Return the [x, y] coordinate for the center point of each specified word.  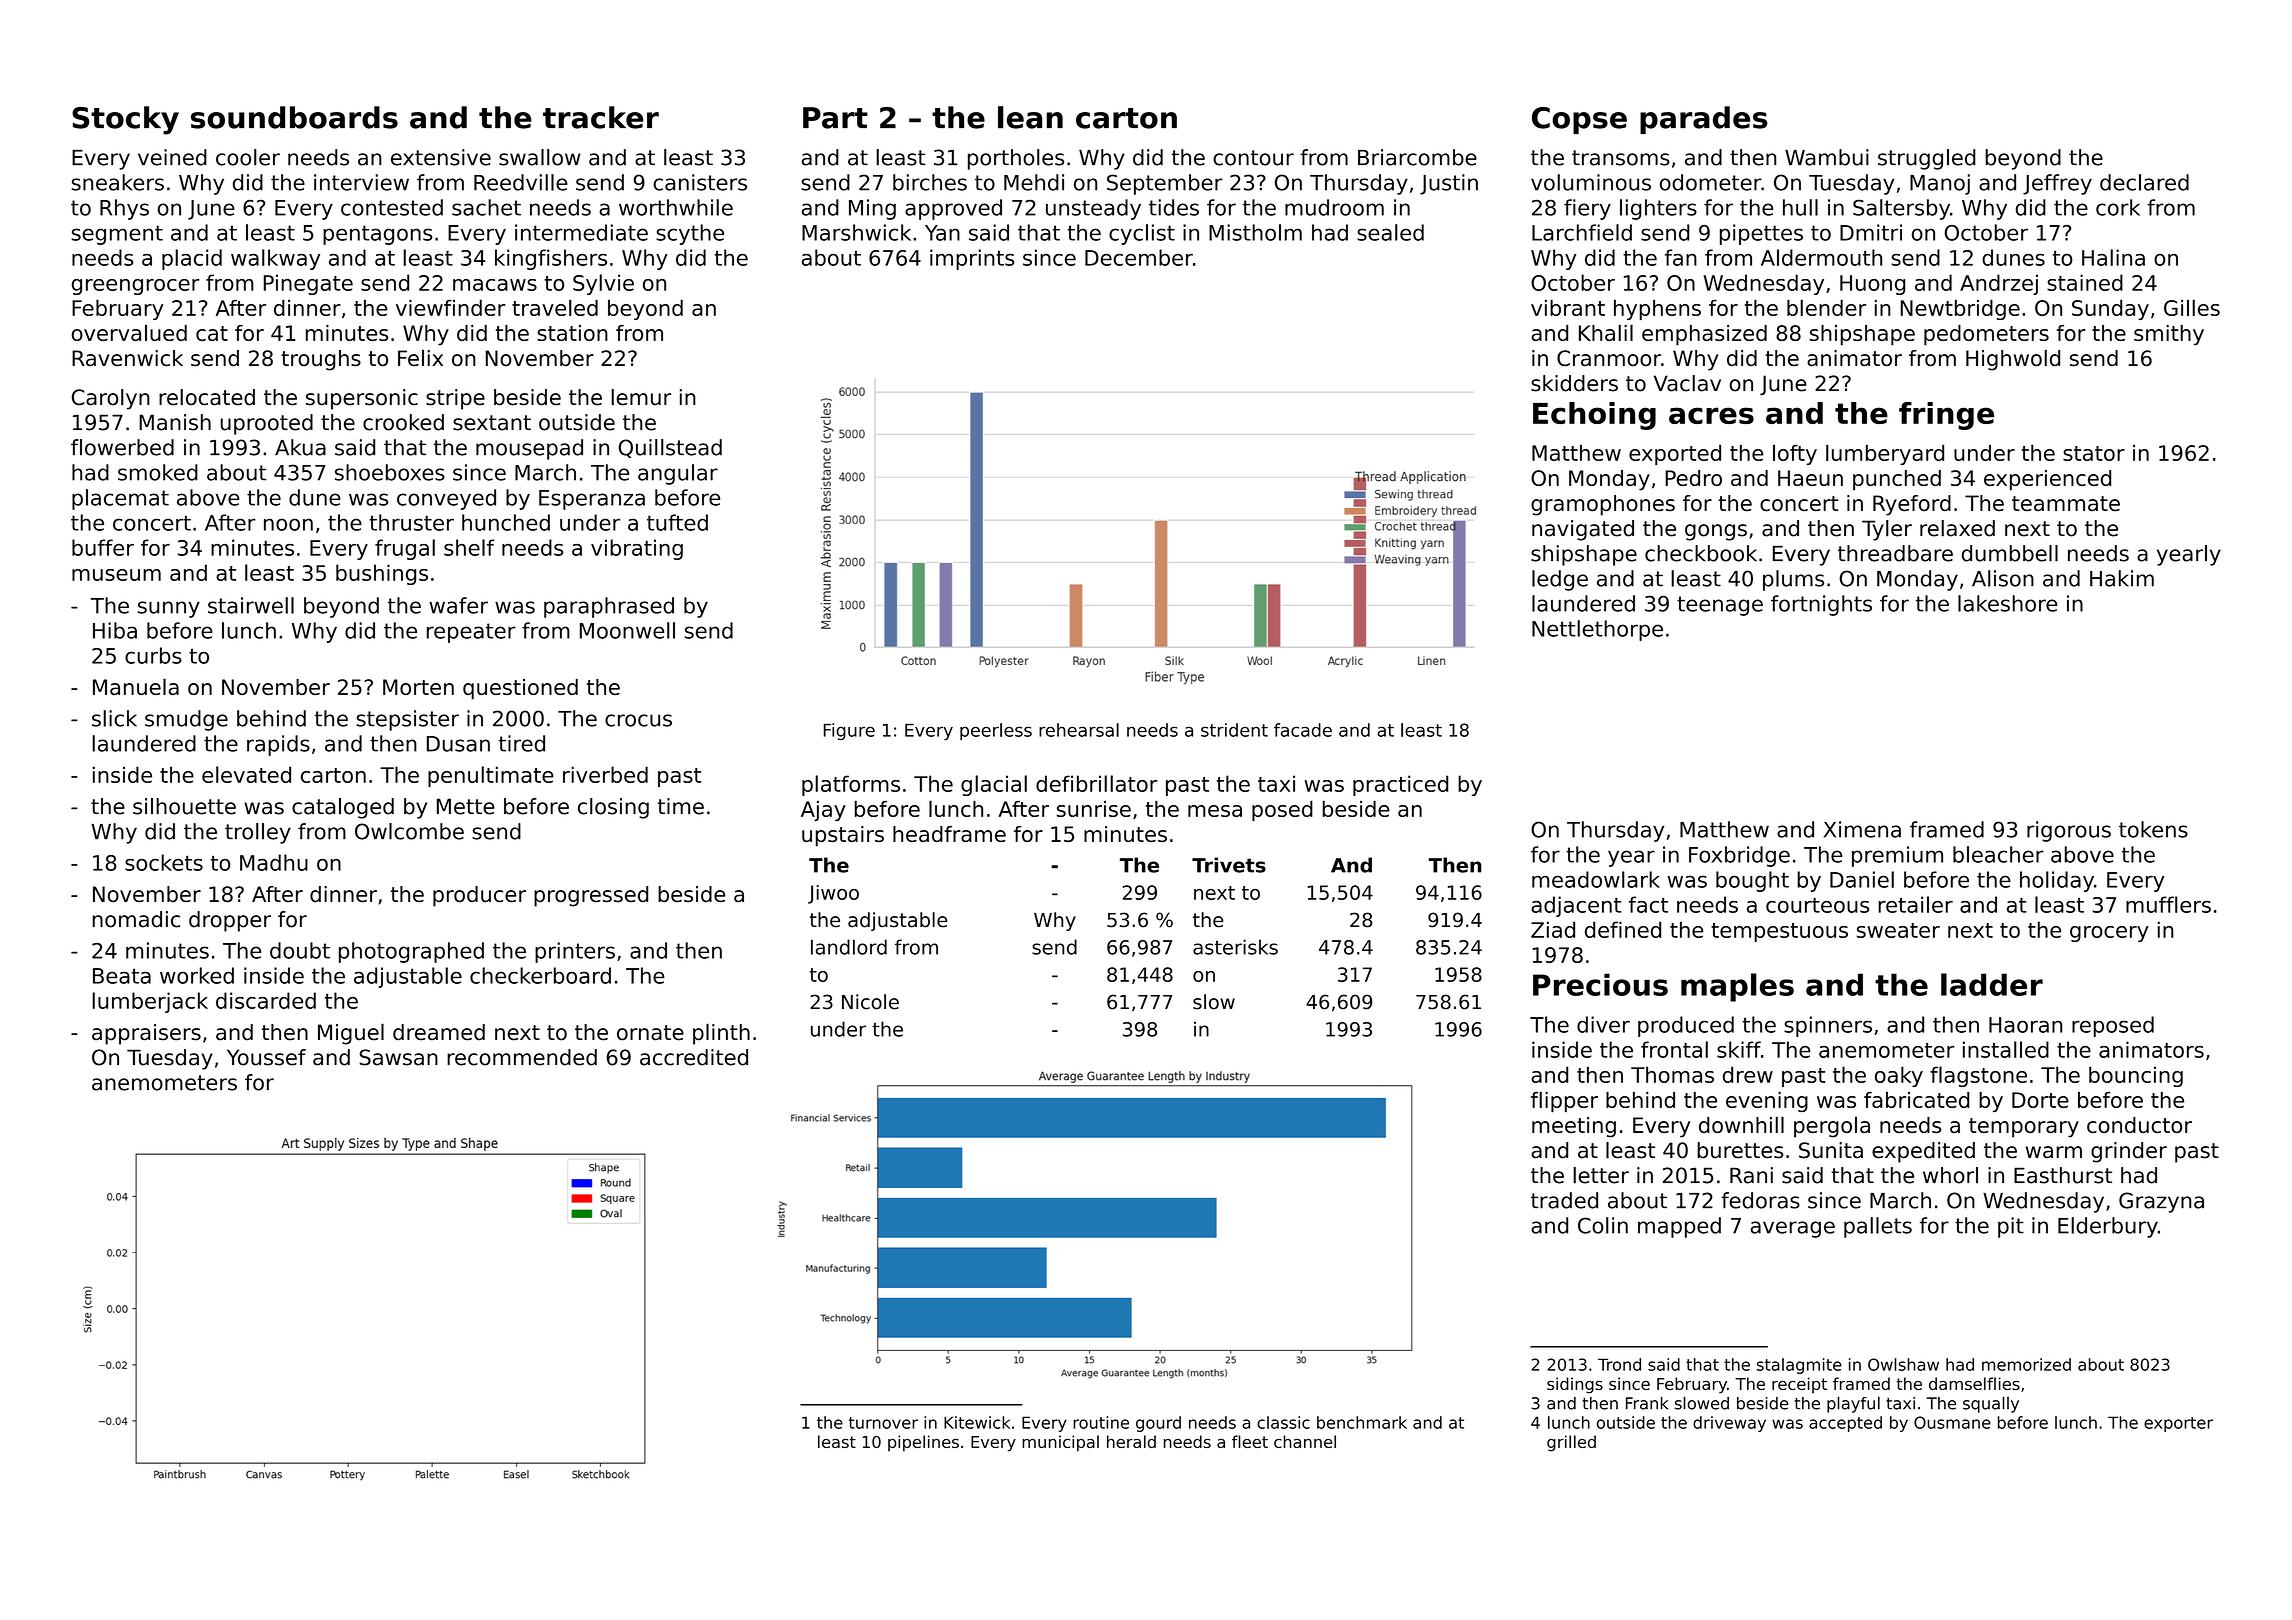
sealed [1390, 232]
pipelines [923, 1443]
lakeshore [2007, 603]
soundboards [294, 117]
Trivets [1229, 865]
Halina [2113, 257]
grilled [1571, 1443]
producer [479, 896]
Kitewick [977, 1422]
